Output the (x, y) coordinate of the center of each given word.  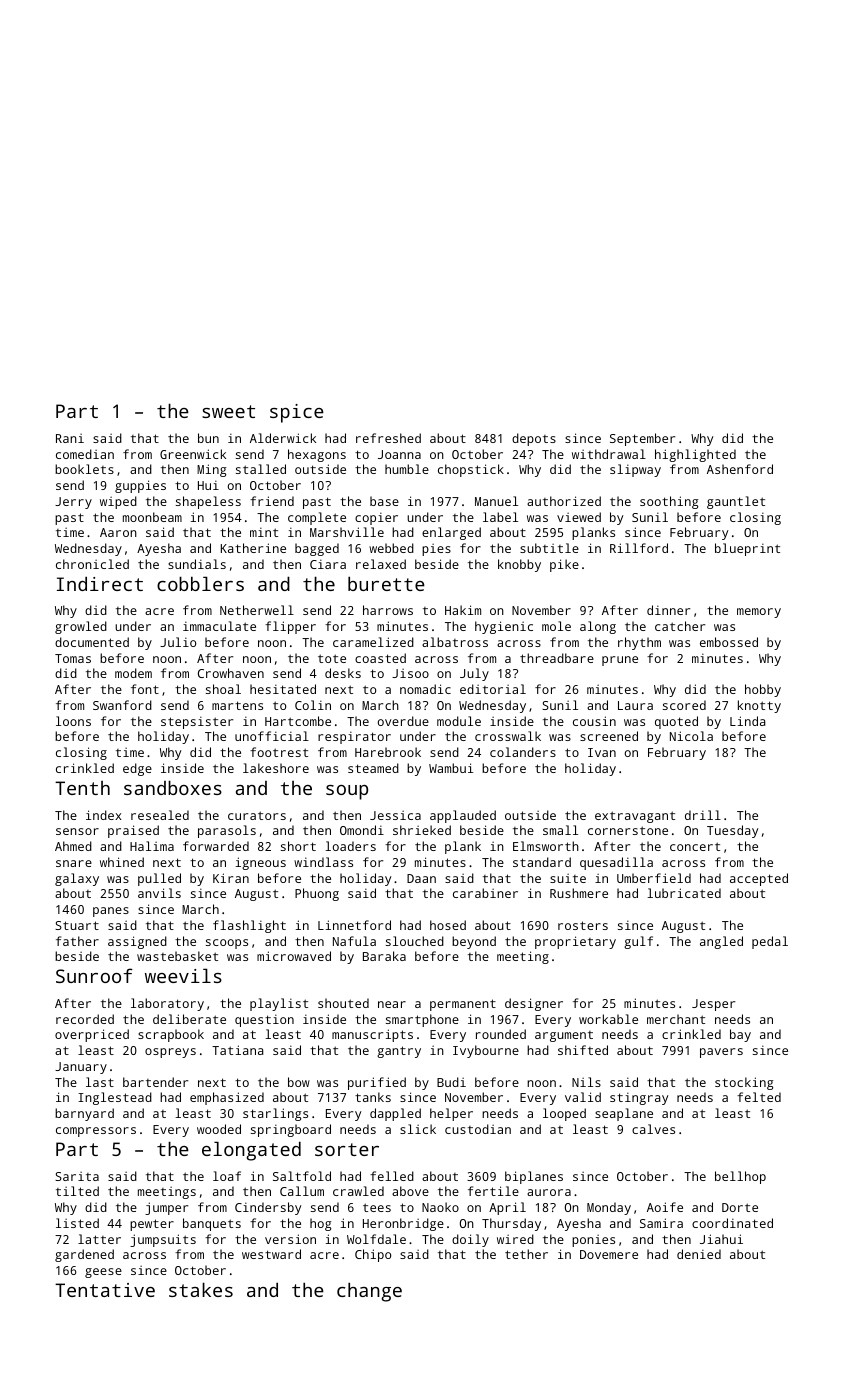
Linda (748, 721)
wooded (219, 1129)
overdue (403, 721)
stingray (639, 1098)
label (500, 517)
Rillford (639, 548)
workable (608, 1019)
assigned (137, 942)
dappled (395, 1114)
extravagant (635, 817)
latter (99, 1239)
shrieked (422, 830)
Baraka (384, 956)
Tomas (73, 658)
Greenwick (193, 454)
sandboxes (173, 787)
